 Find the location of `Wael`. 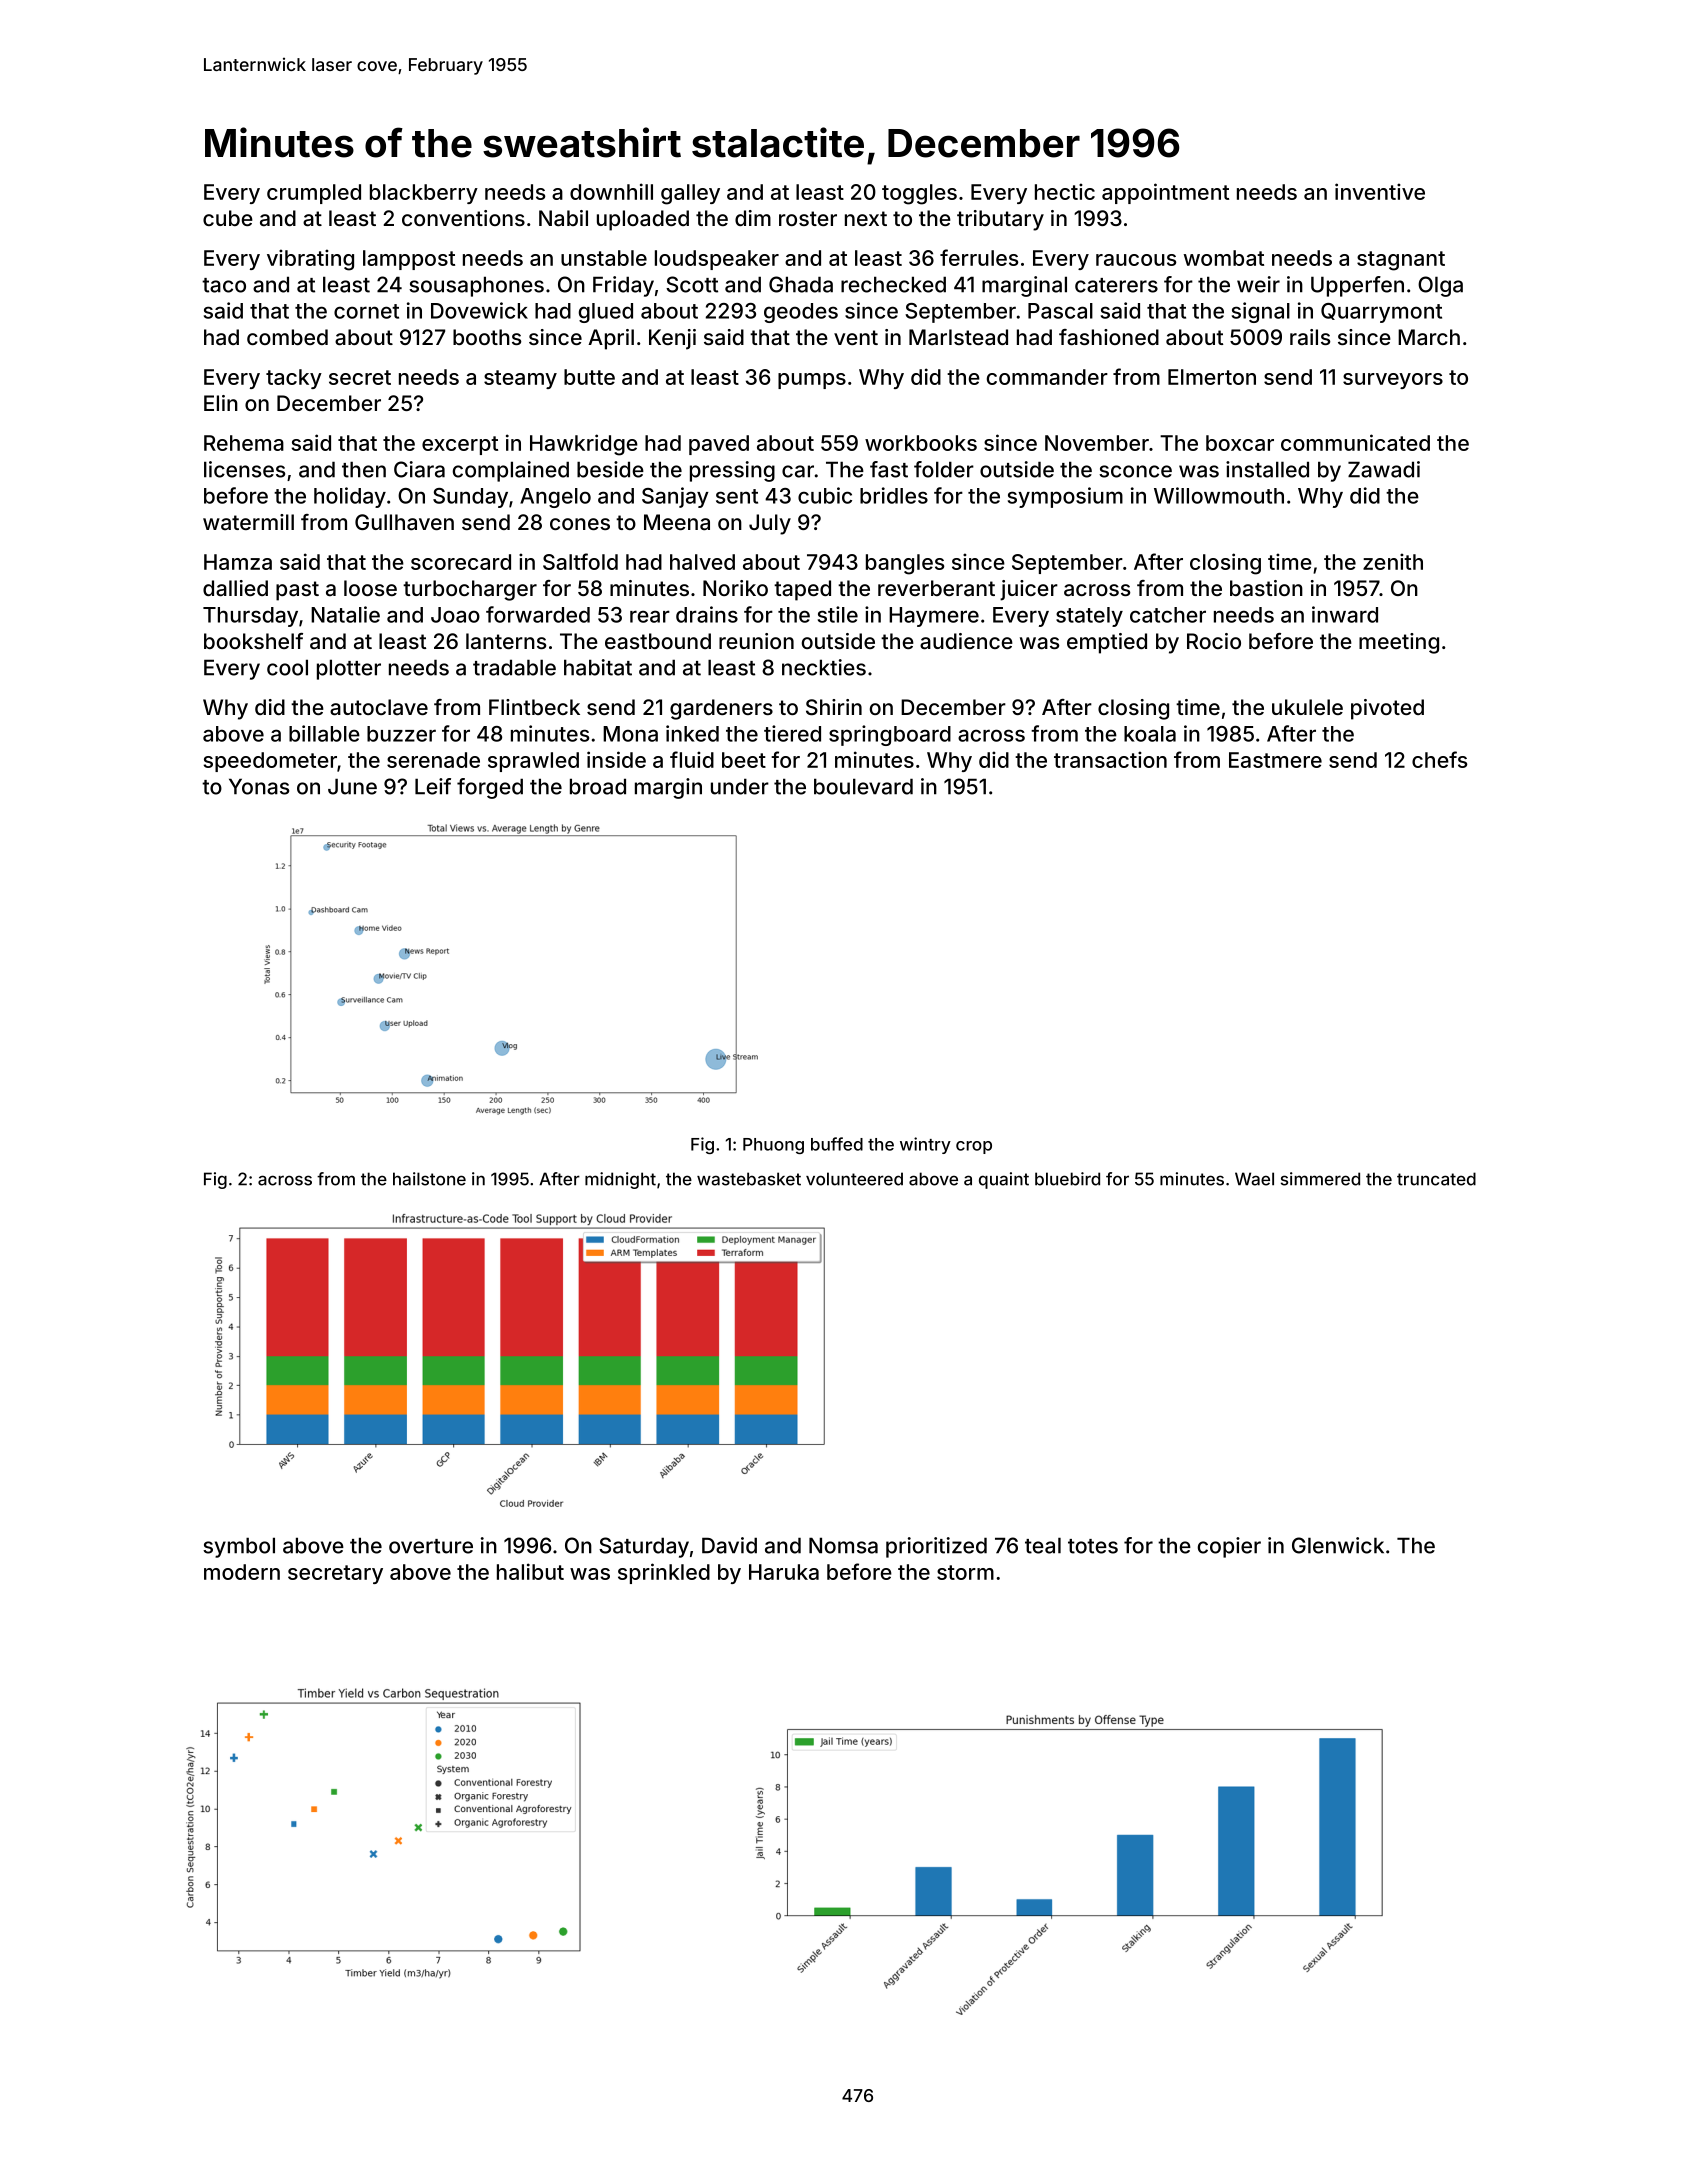

Wael is located at coordinates (1254, 1179).
